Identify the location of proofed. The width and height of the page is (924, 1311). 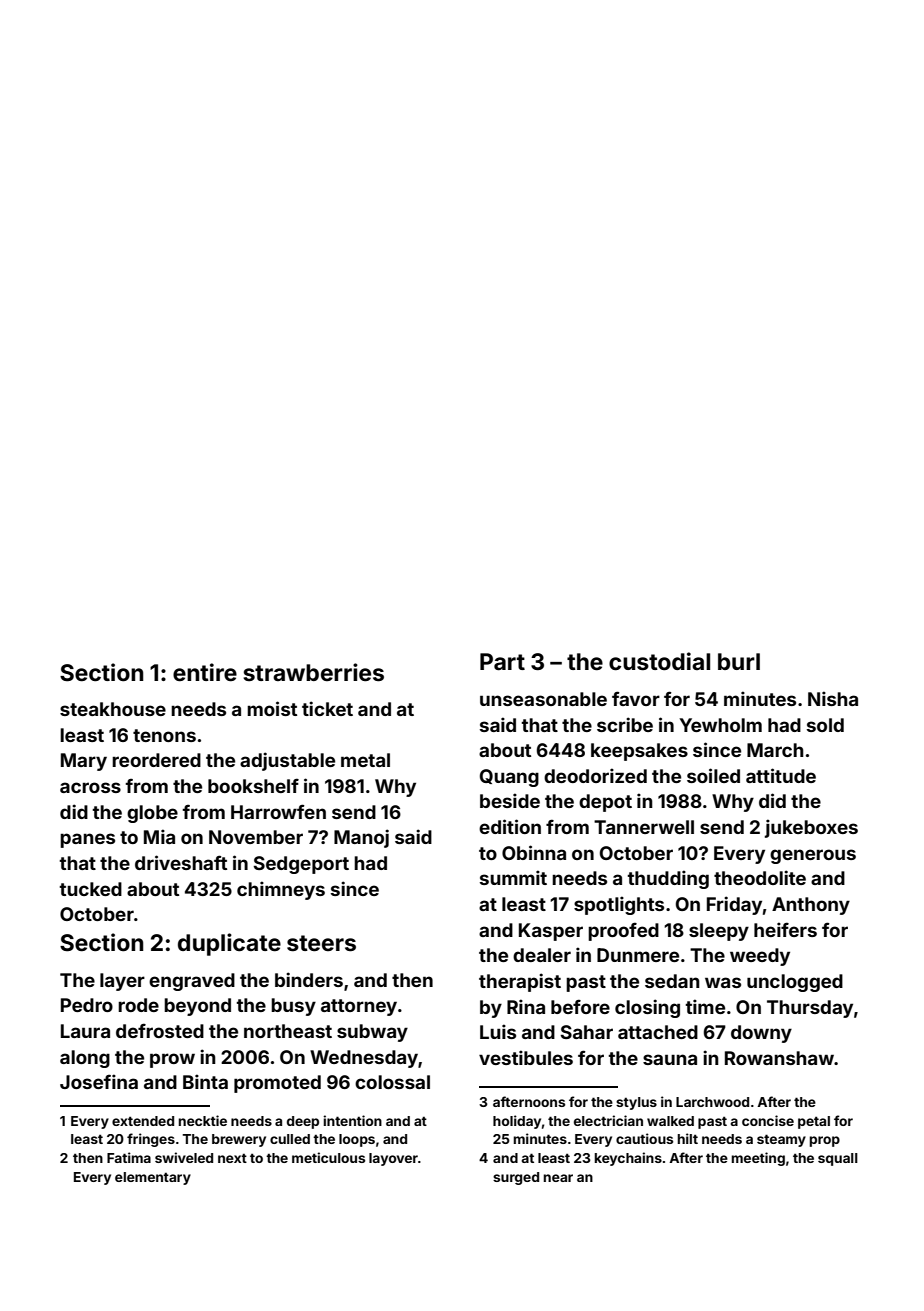
(623, 931).
